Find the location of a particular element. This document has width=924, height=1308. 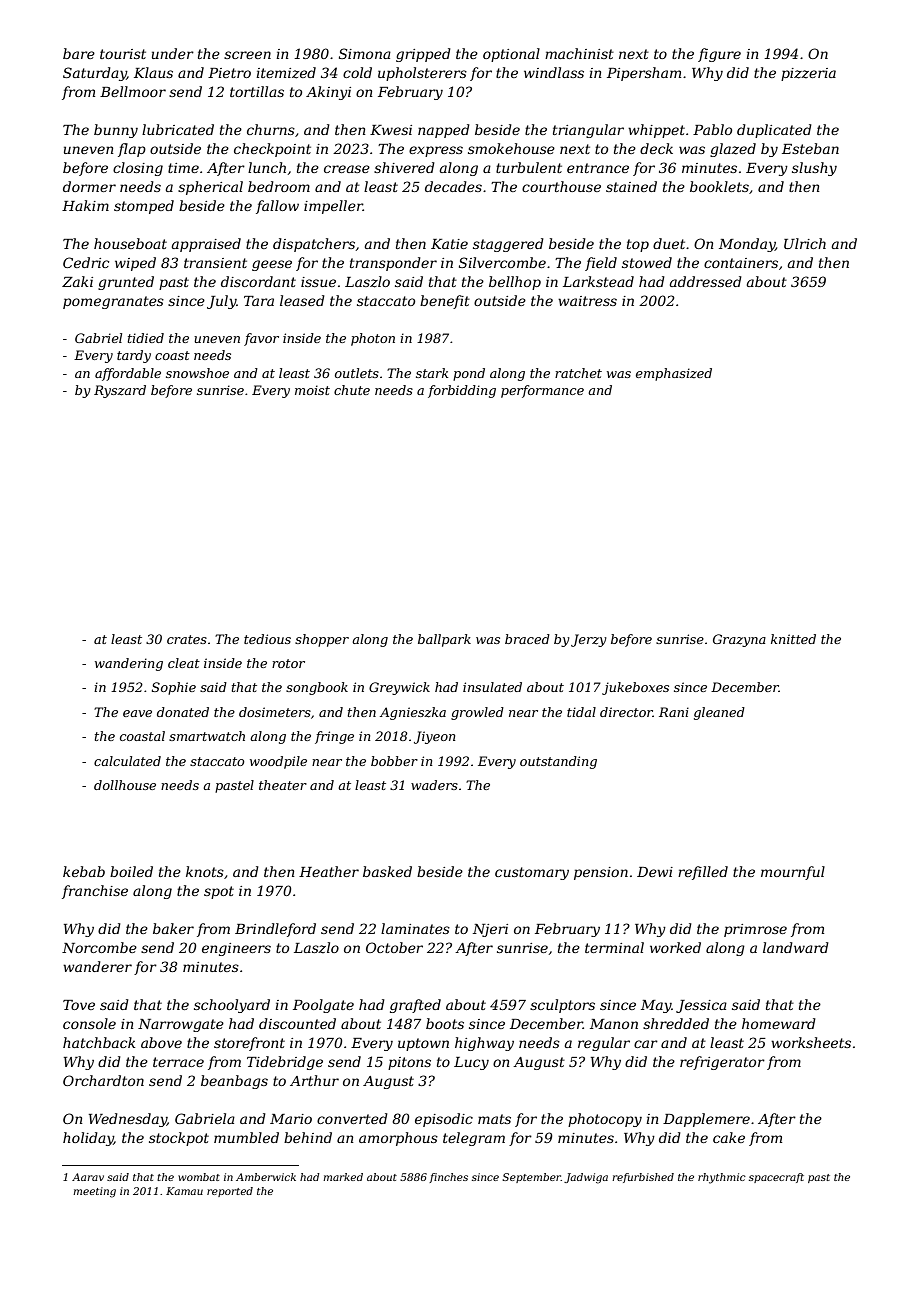

bare is located at coordinates (79, 53).
